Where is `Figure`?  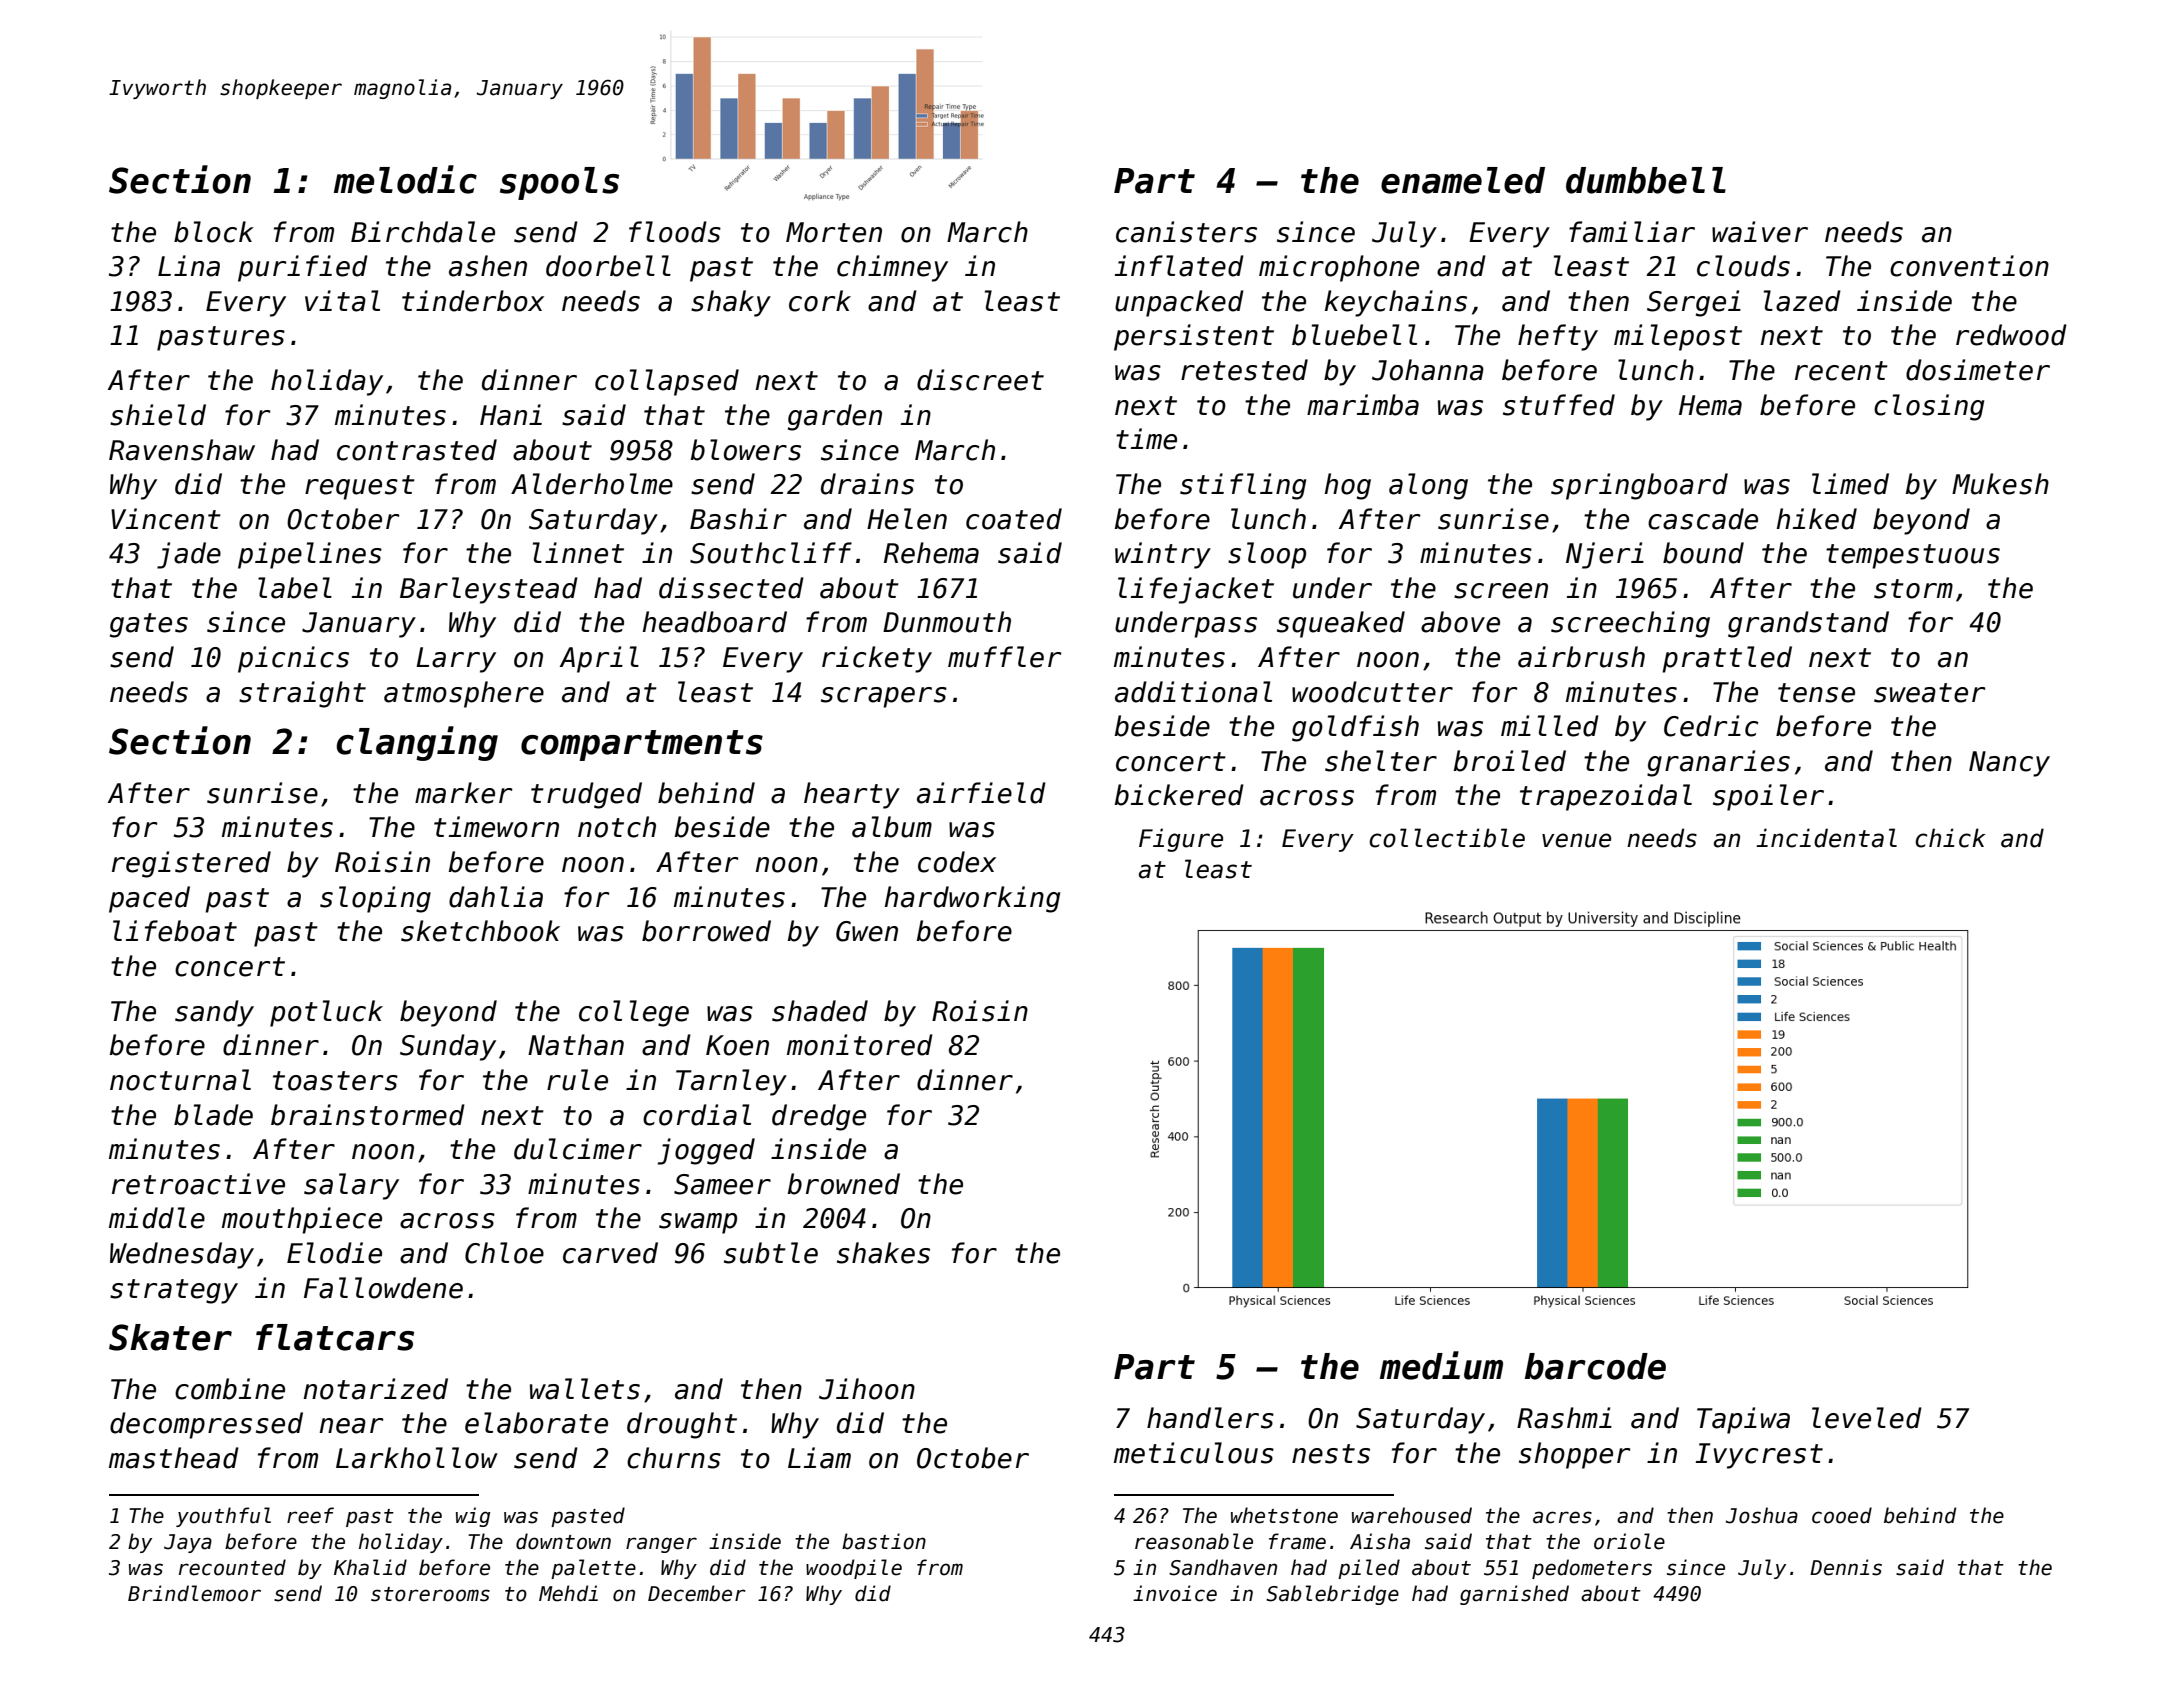 Figure is located at coordinates (1181, 840).
